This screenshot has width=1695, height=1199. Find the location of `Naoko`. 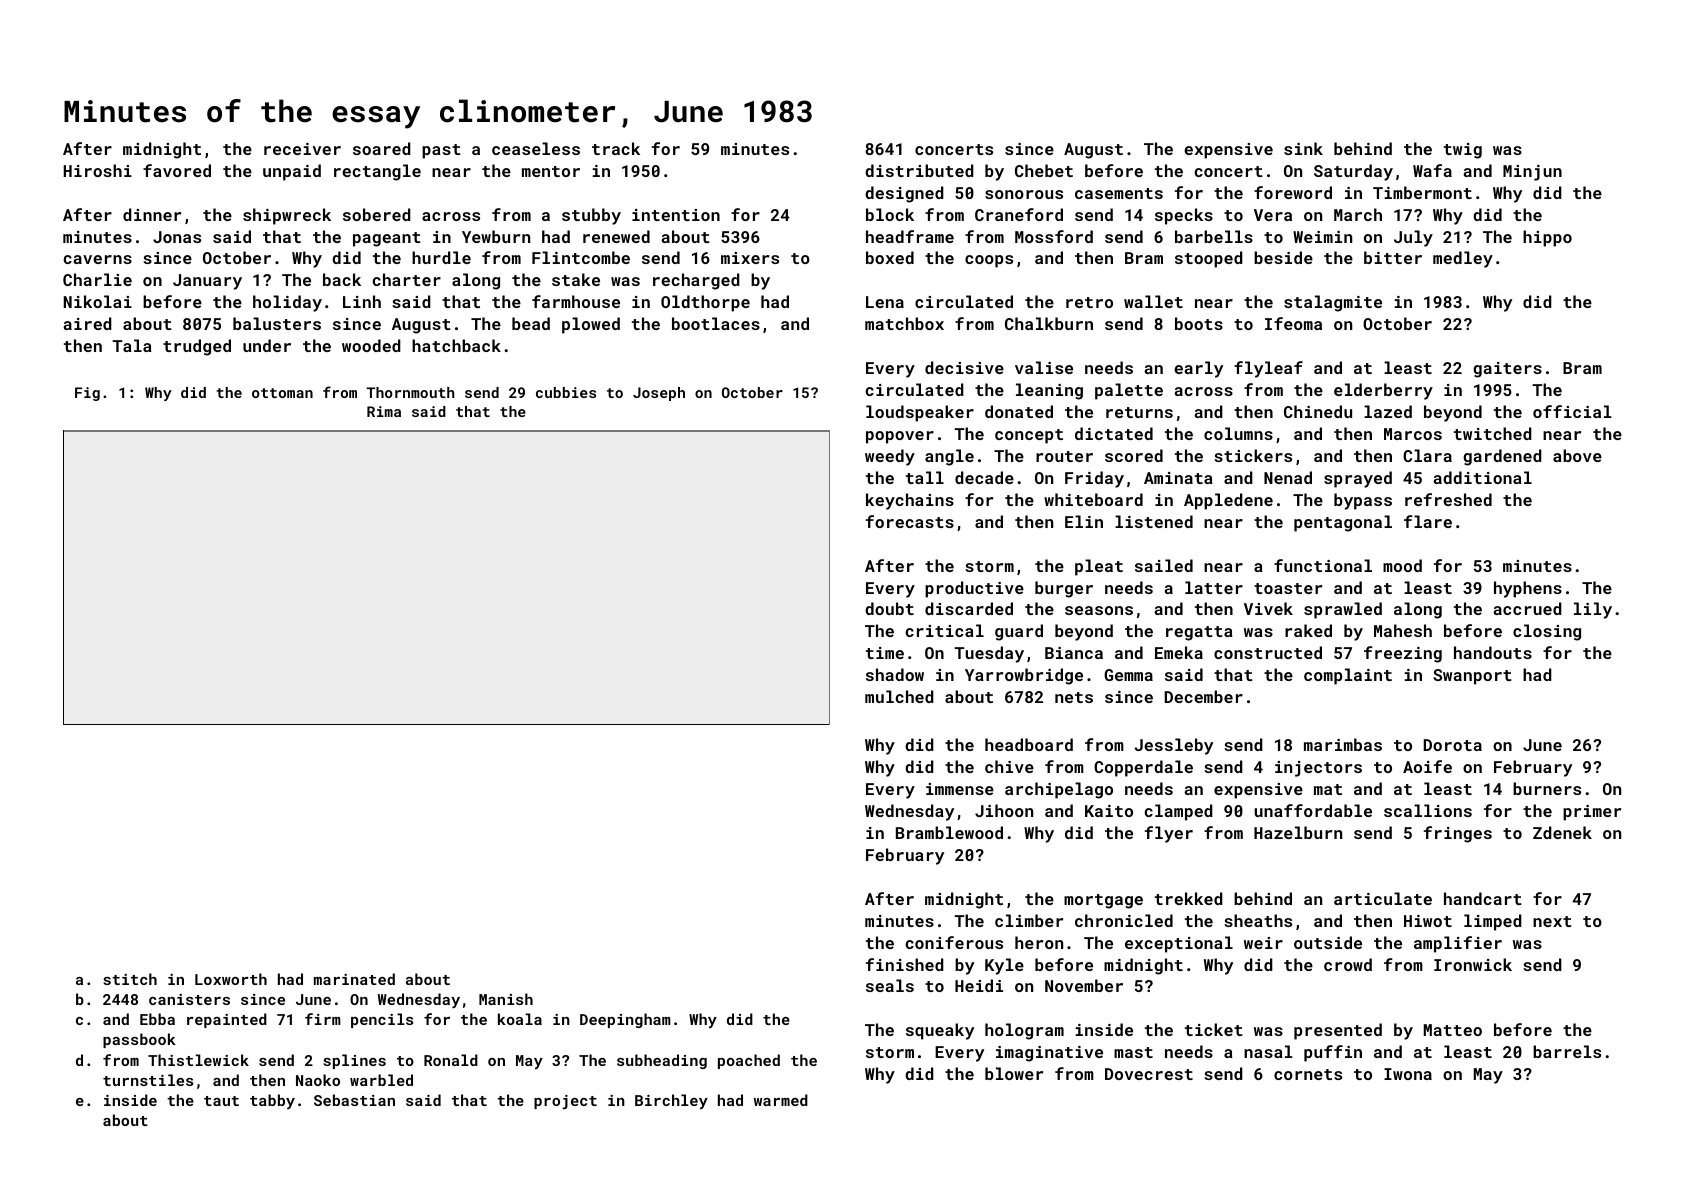

Naoko is located at coordinates (318, 1080).
